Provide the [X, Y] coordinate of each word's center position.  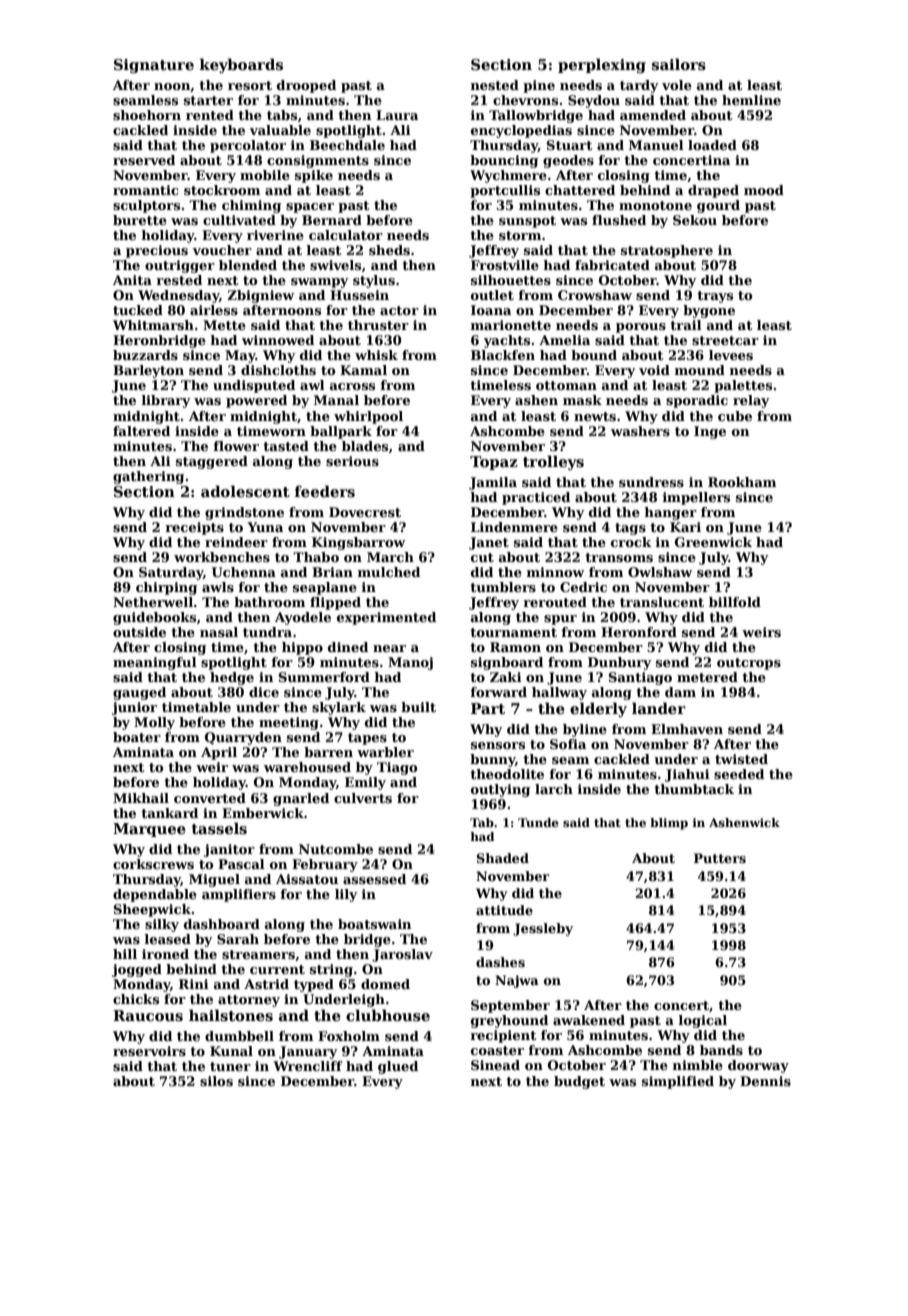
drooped [306, 86]
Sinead [495, 1065]
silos [216, 1081]
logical [703, 1021]
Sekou [695, 220]
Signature [154, 66]
